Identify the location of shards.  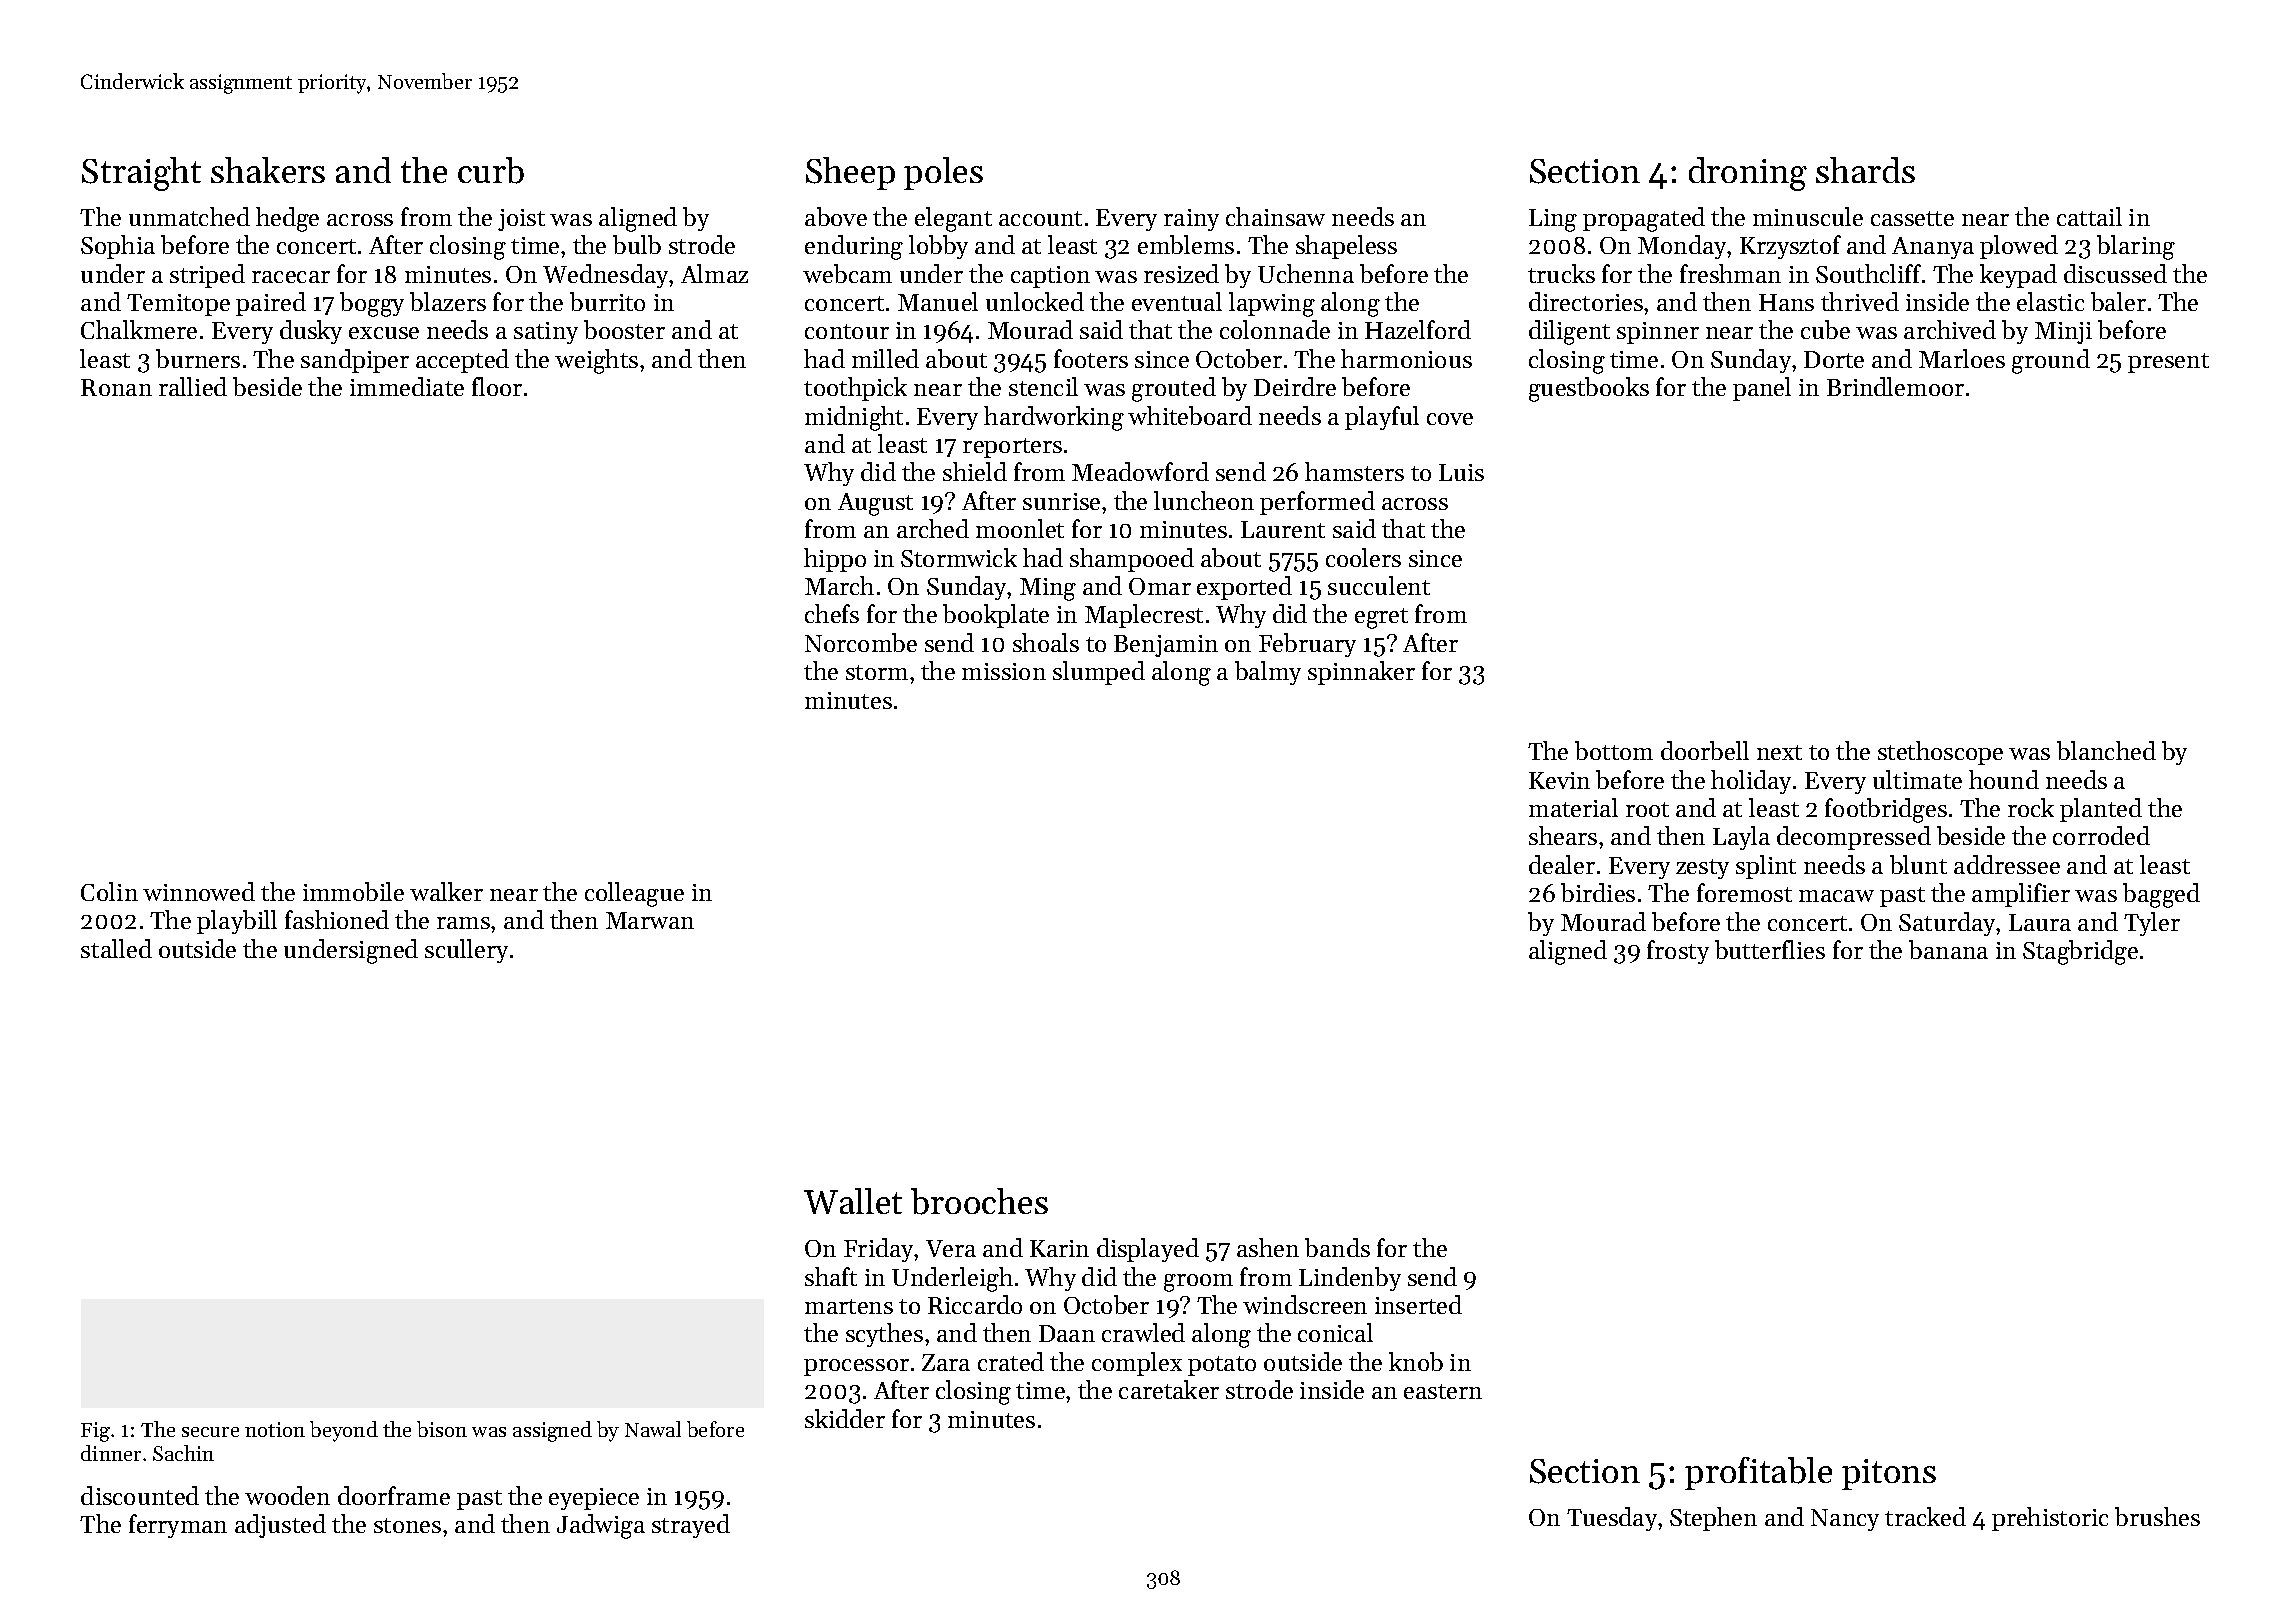
(1865, 170).
